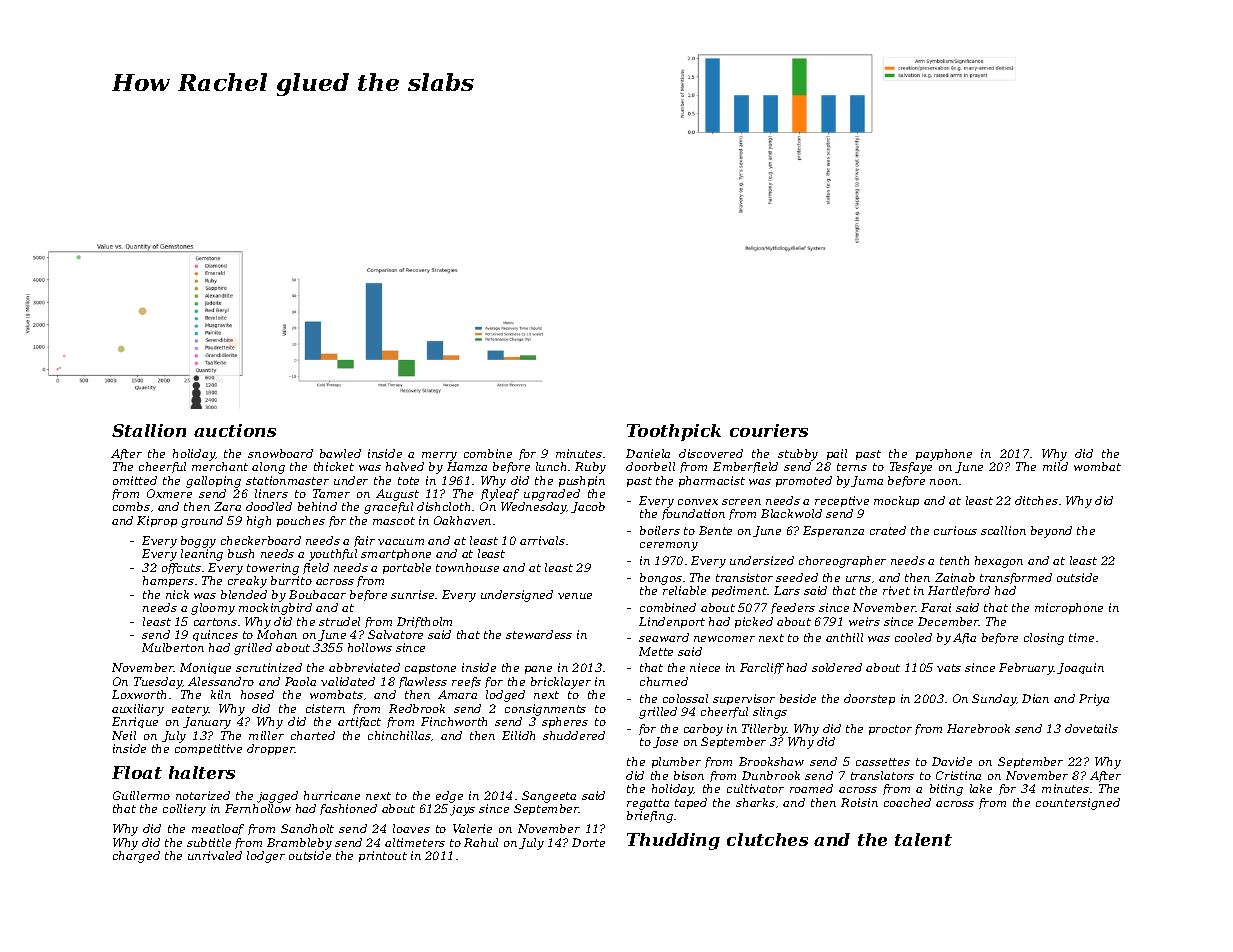  Describe the element at coordinates (673, 841) in the screenshot. I see `Thudding` at that location.
